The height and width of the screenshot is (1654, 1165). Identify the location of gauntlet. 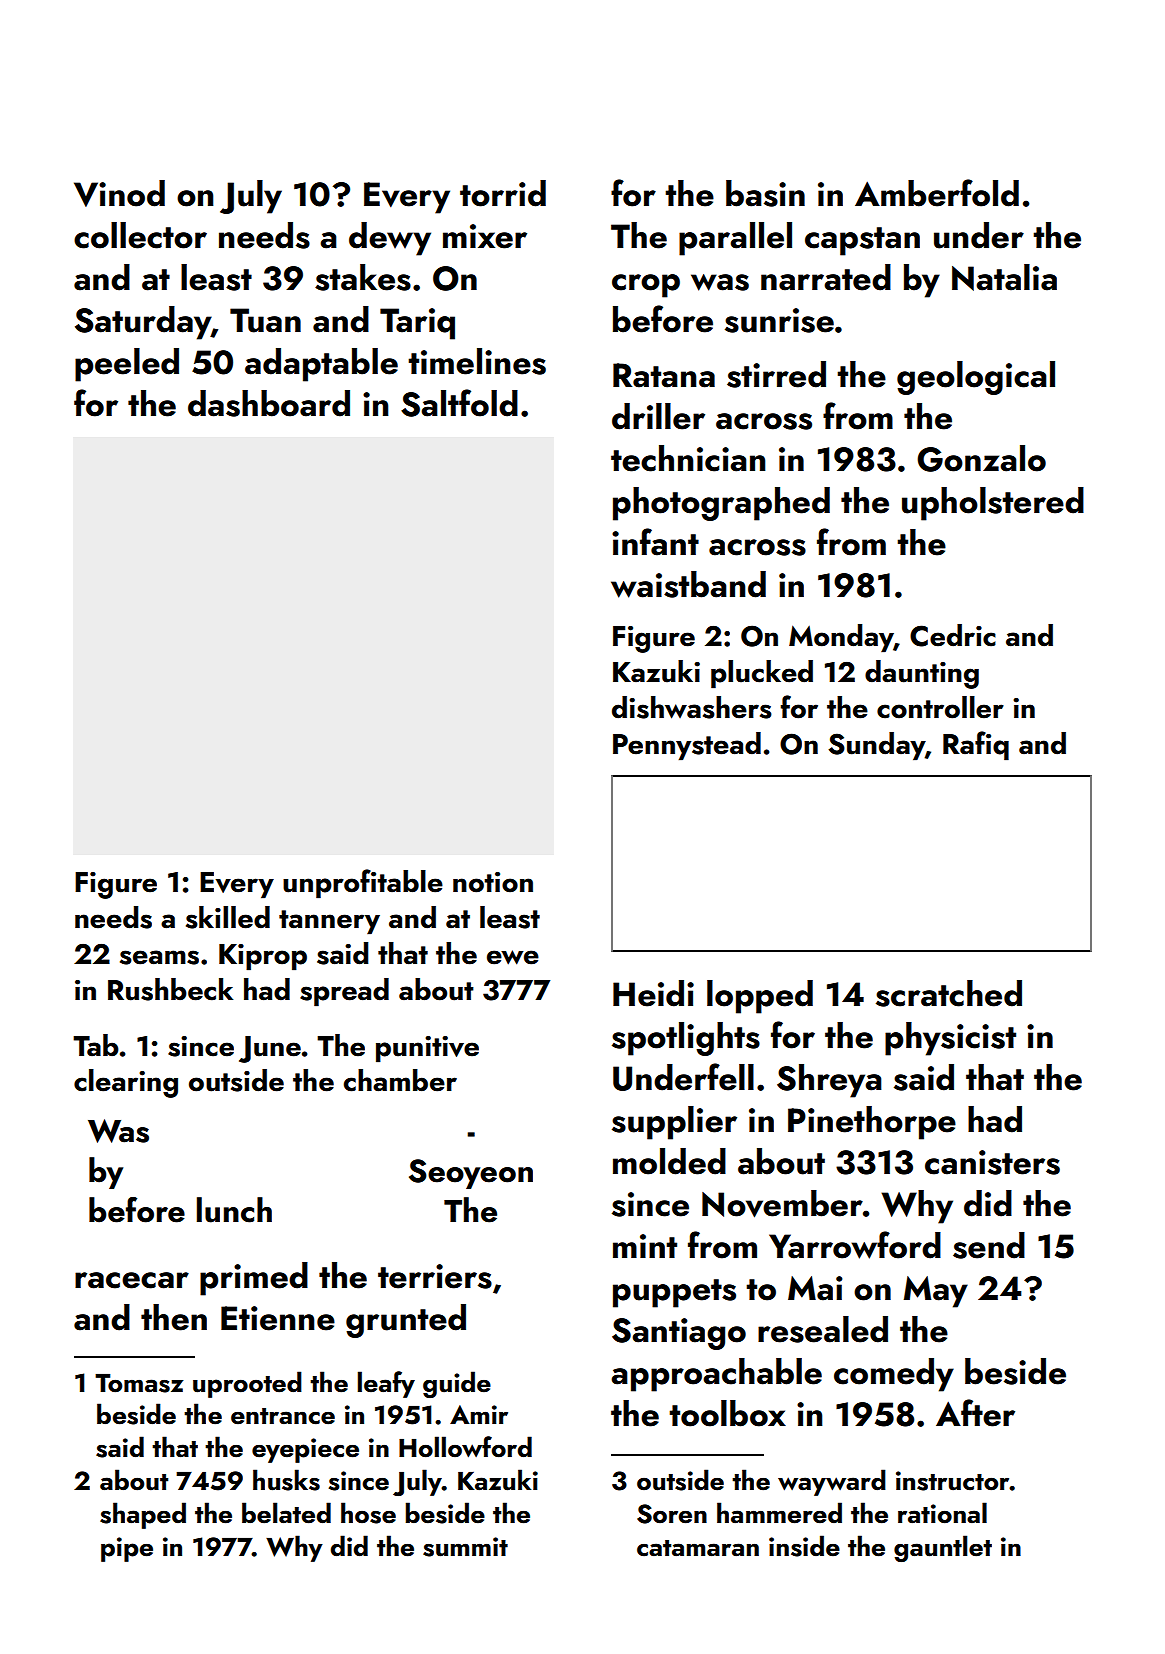
(943, 1548).
